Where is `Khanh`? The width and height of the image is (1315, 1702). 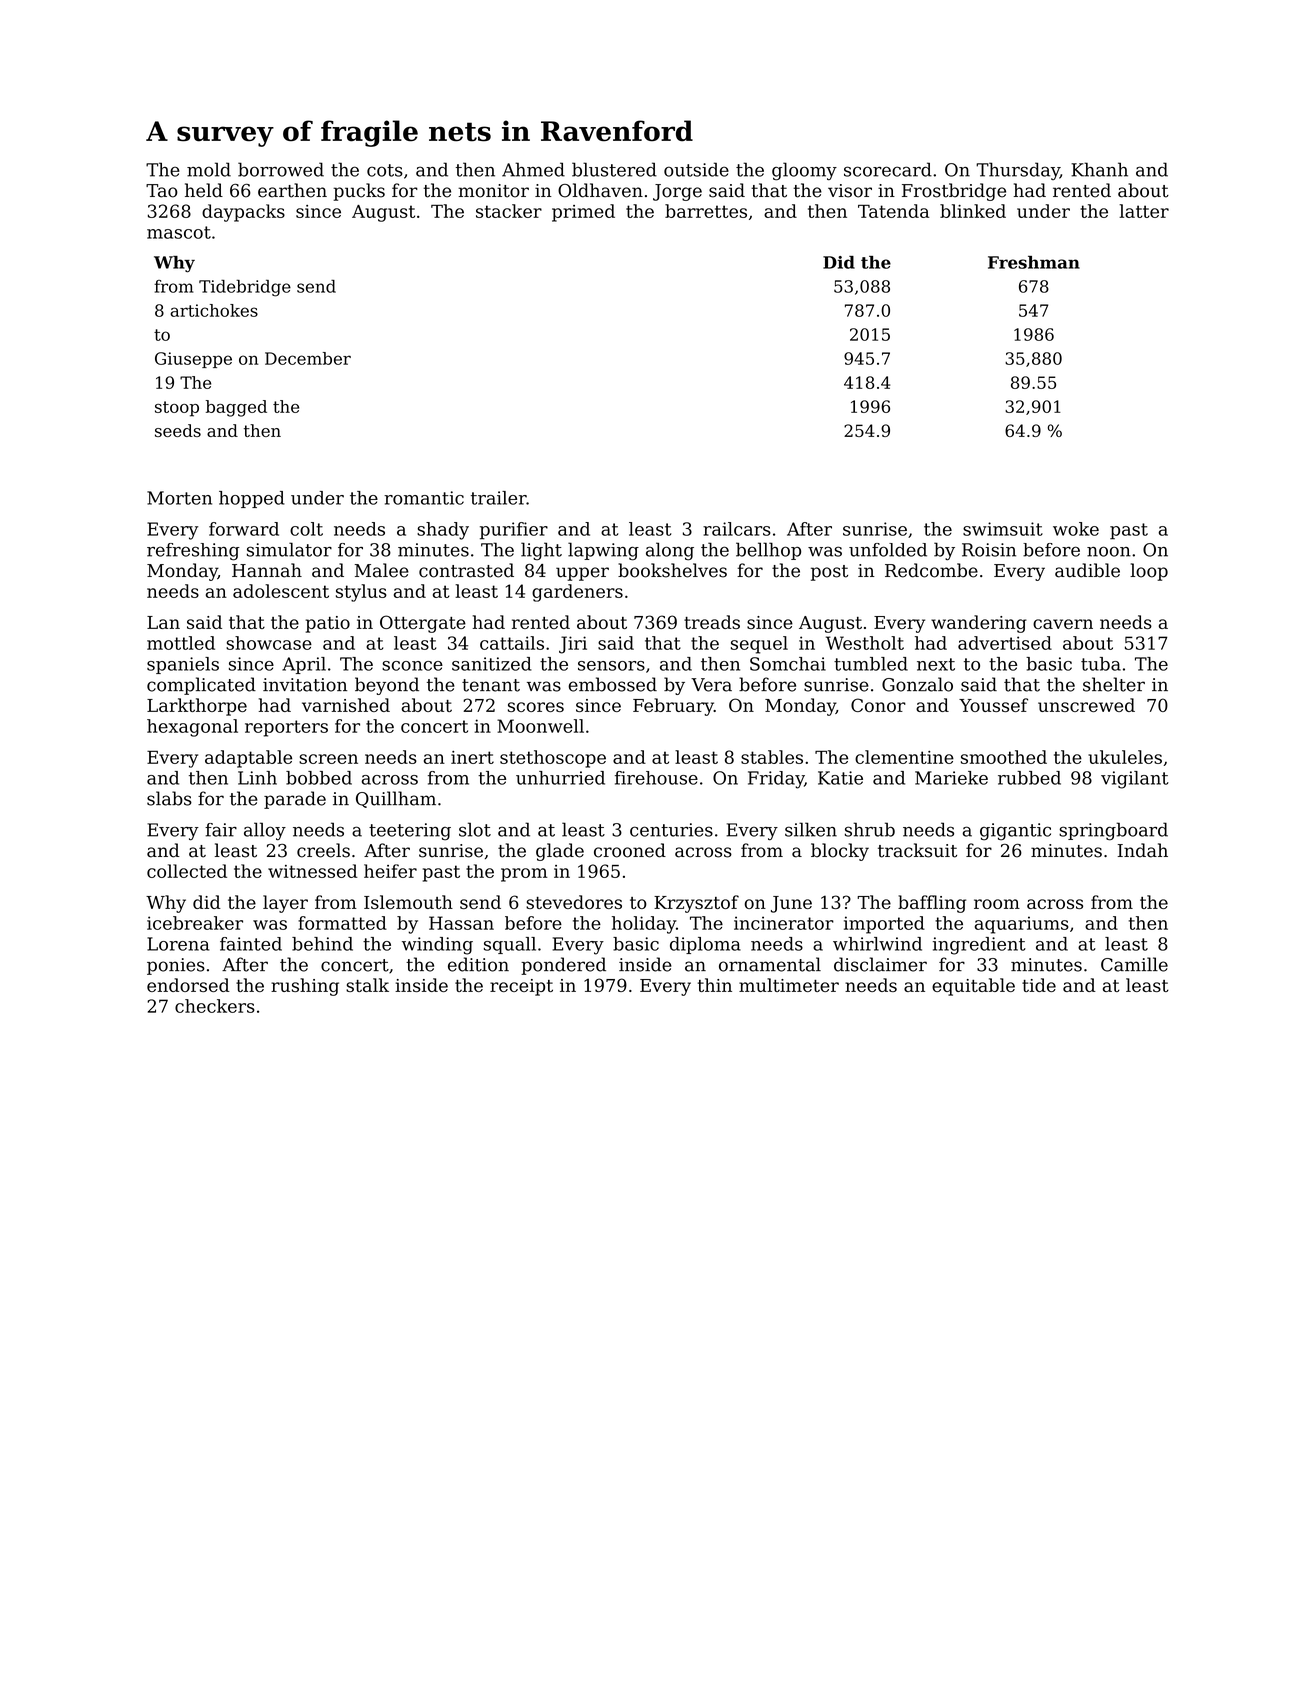
Khanh is located at coordinates (1099, 169).
